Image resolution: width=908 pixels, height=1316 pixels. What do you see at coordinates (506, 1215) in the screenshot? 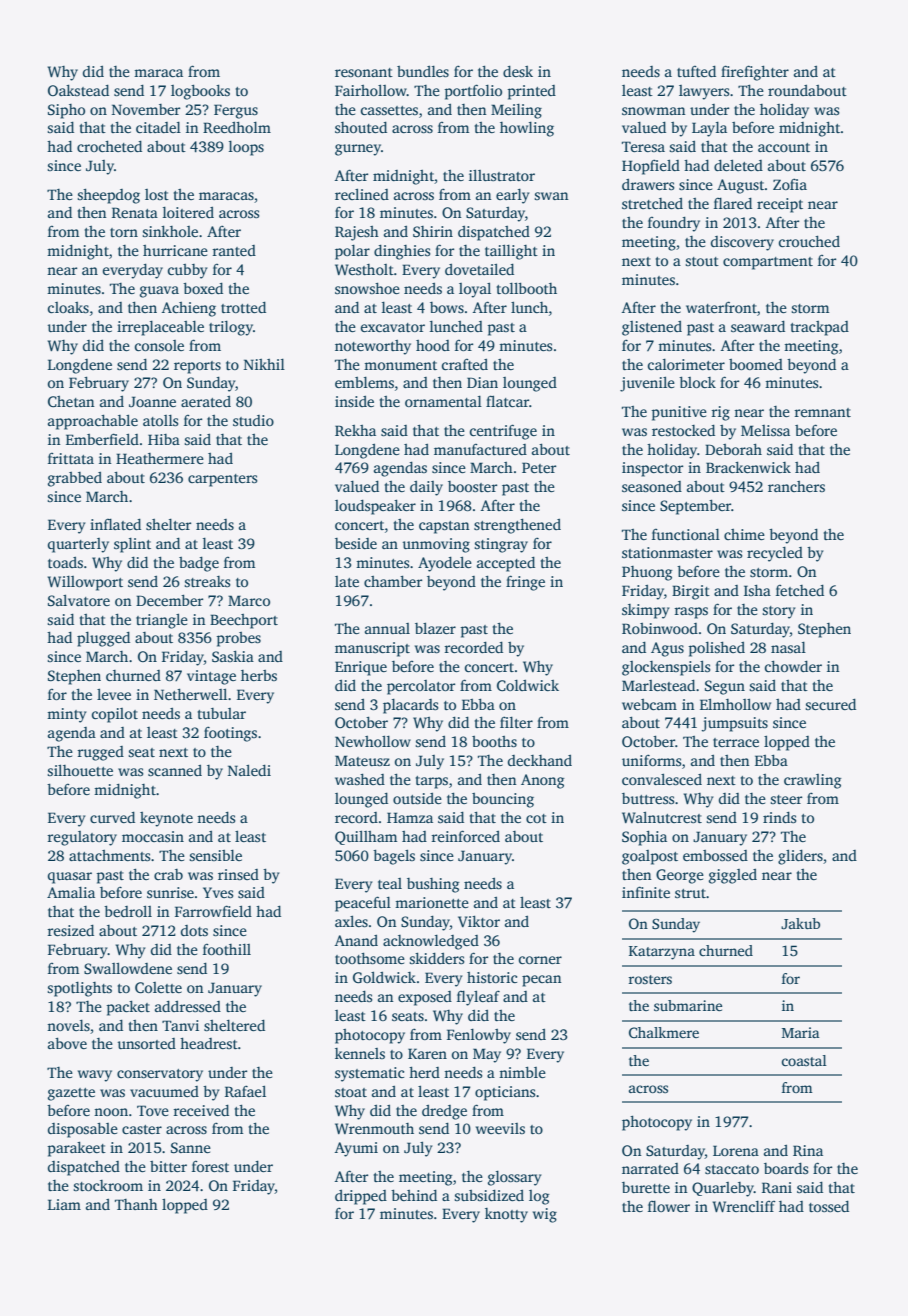
I see `knotty` at bounding box center [506, 1215].
